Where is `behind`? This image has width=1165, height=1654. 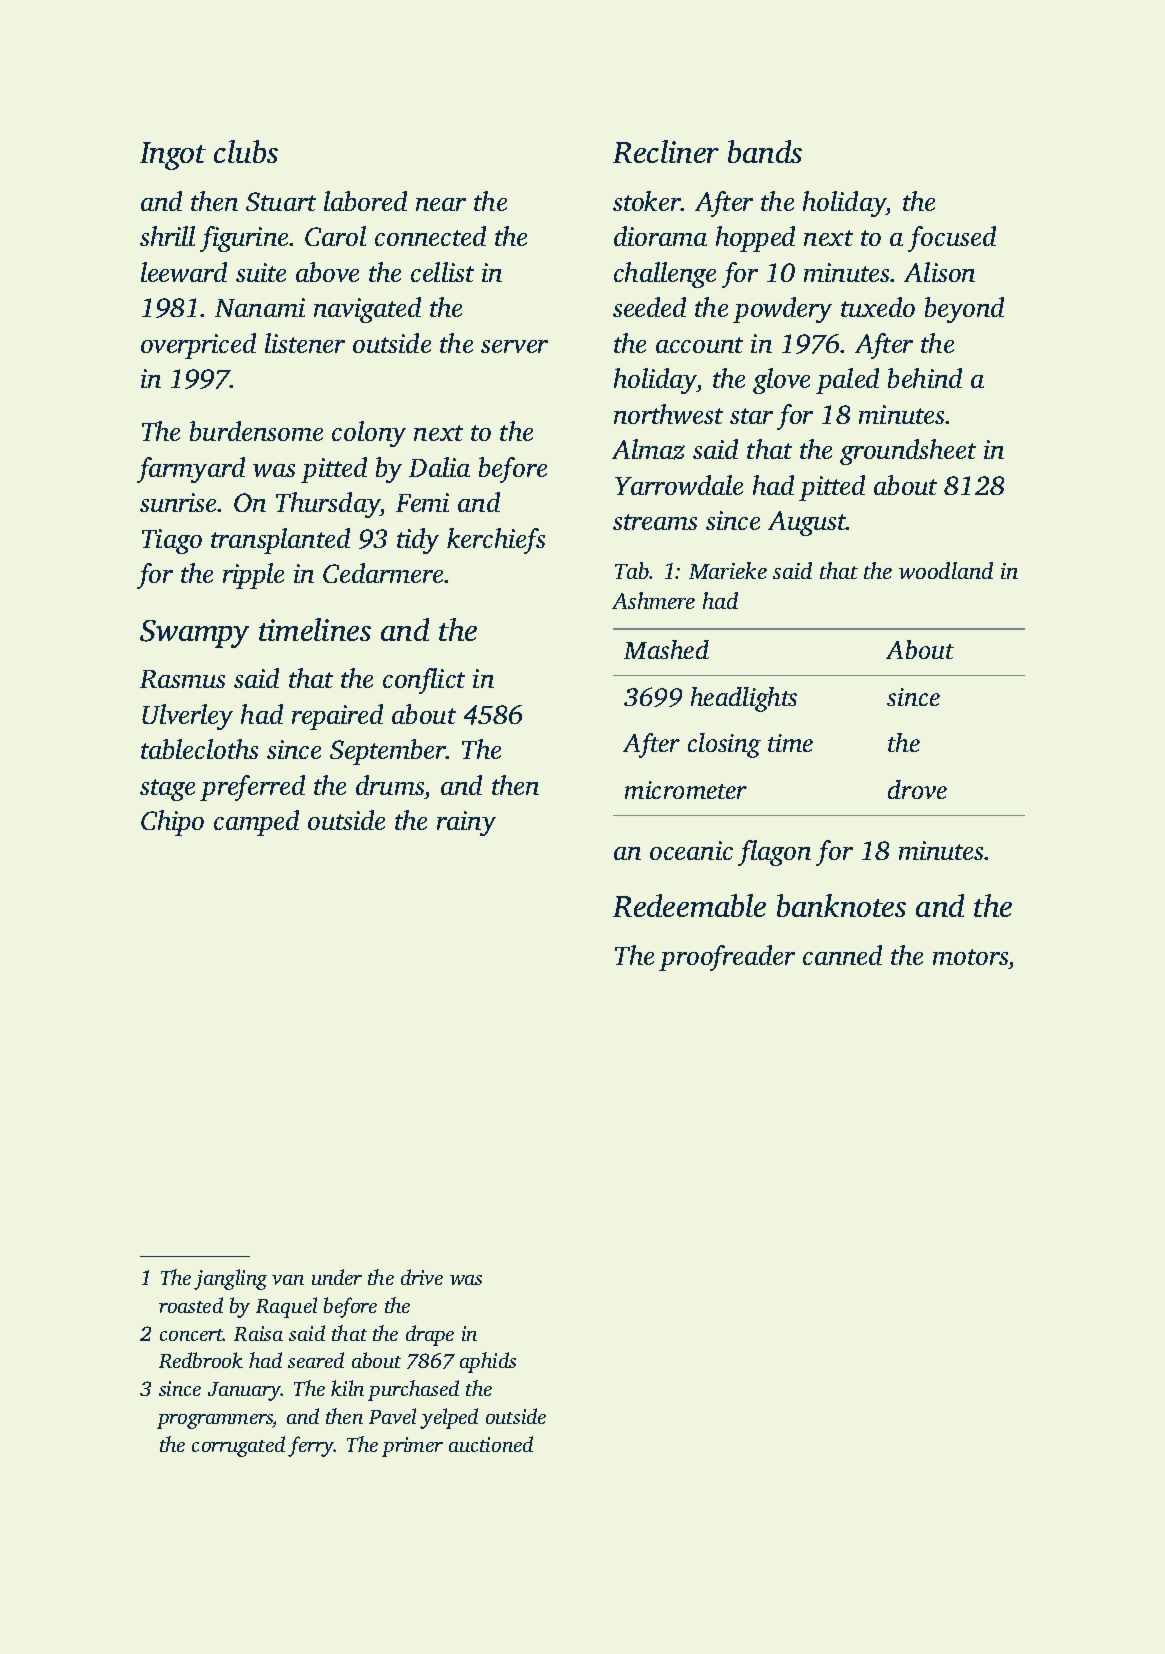
behind is located at coordinates (925, 378).
